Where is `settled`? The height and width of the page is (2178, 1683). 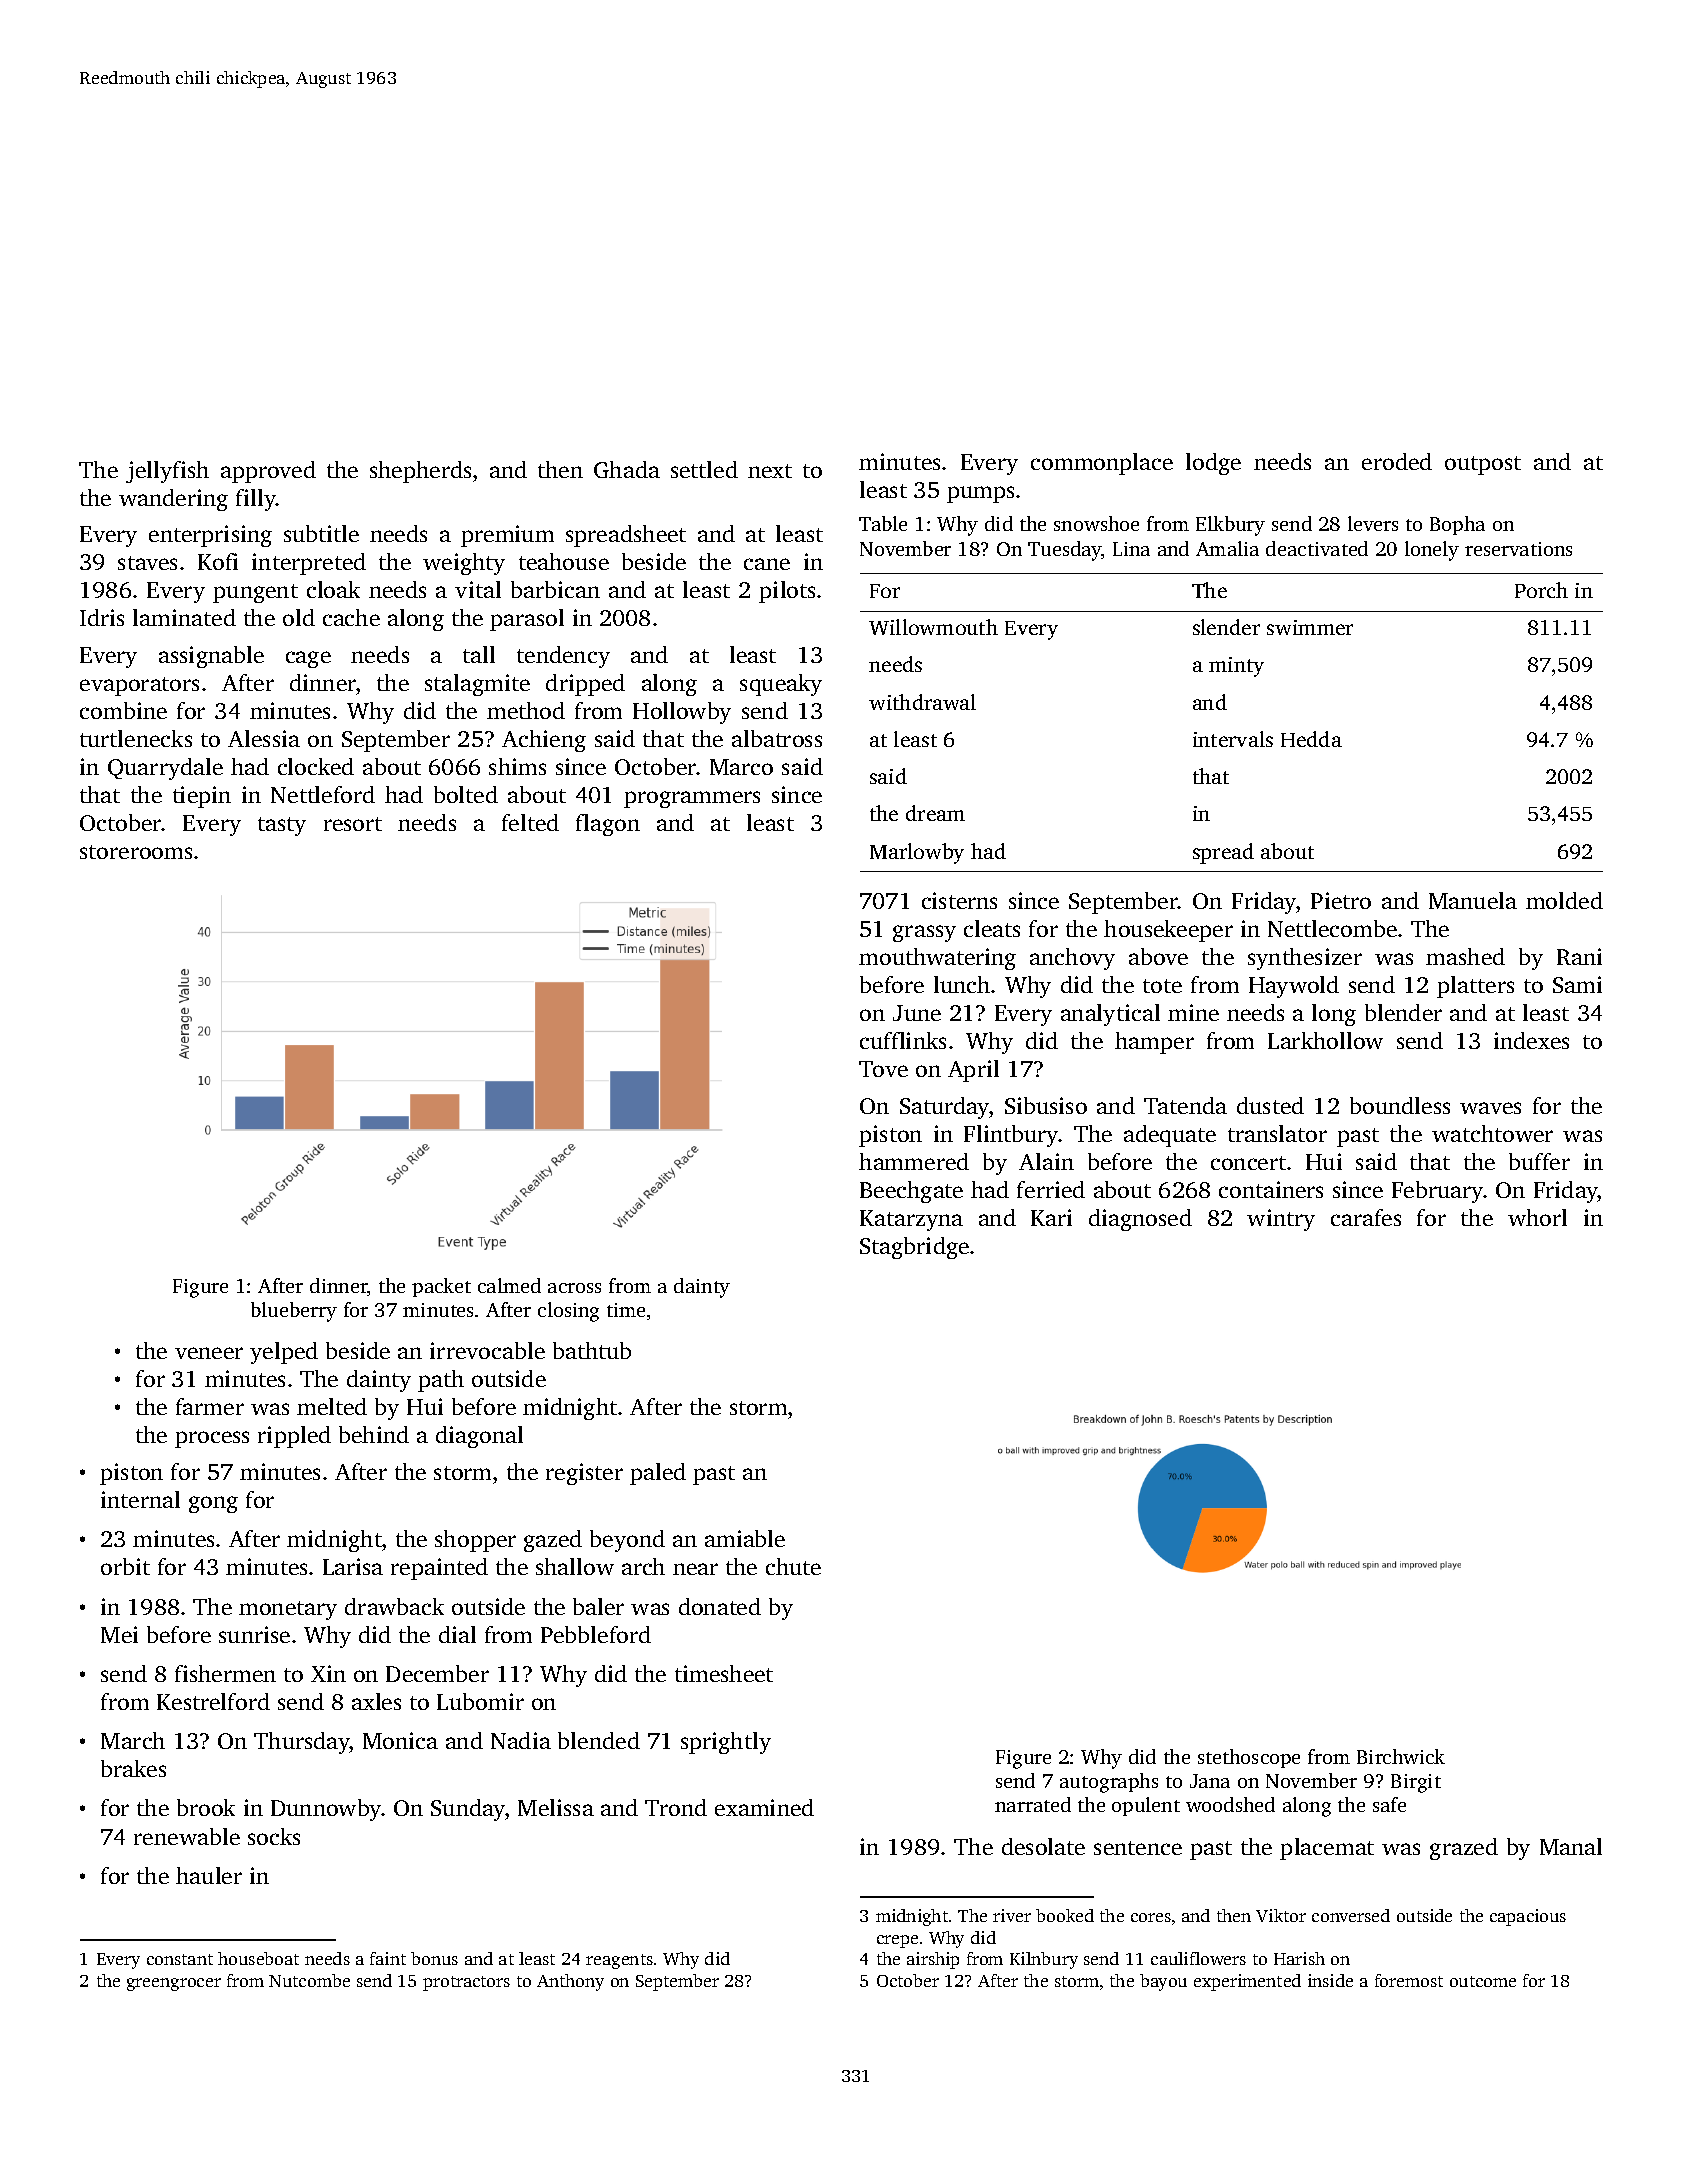
settled is located at coordinates (704, 469).
